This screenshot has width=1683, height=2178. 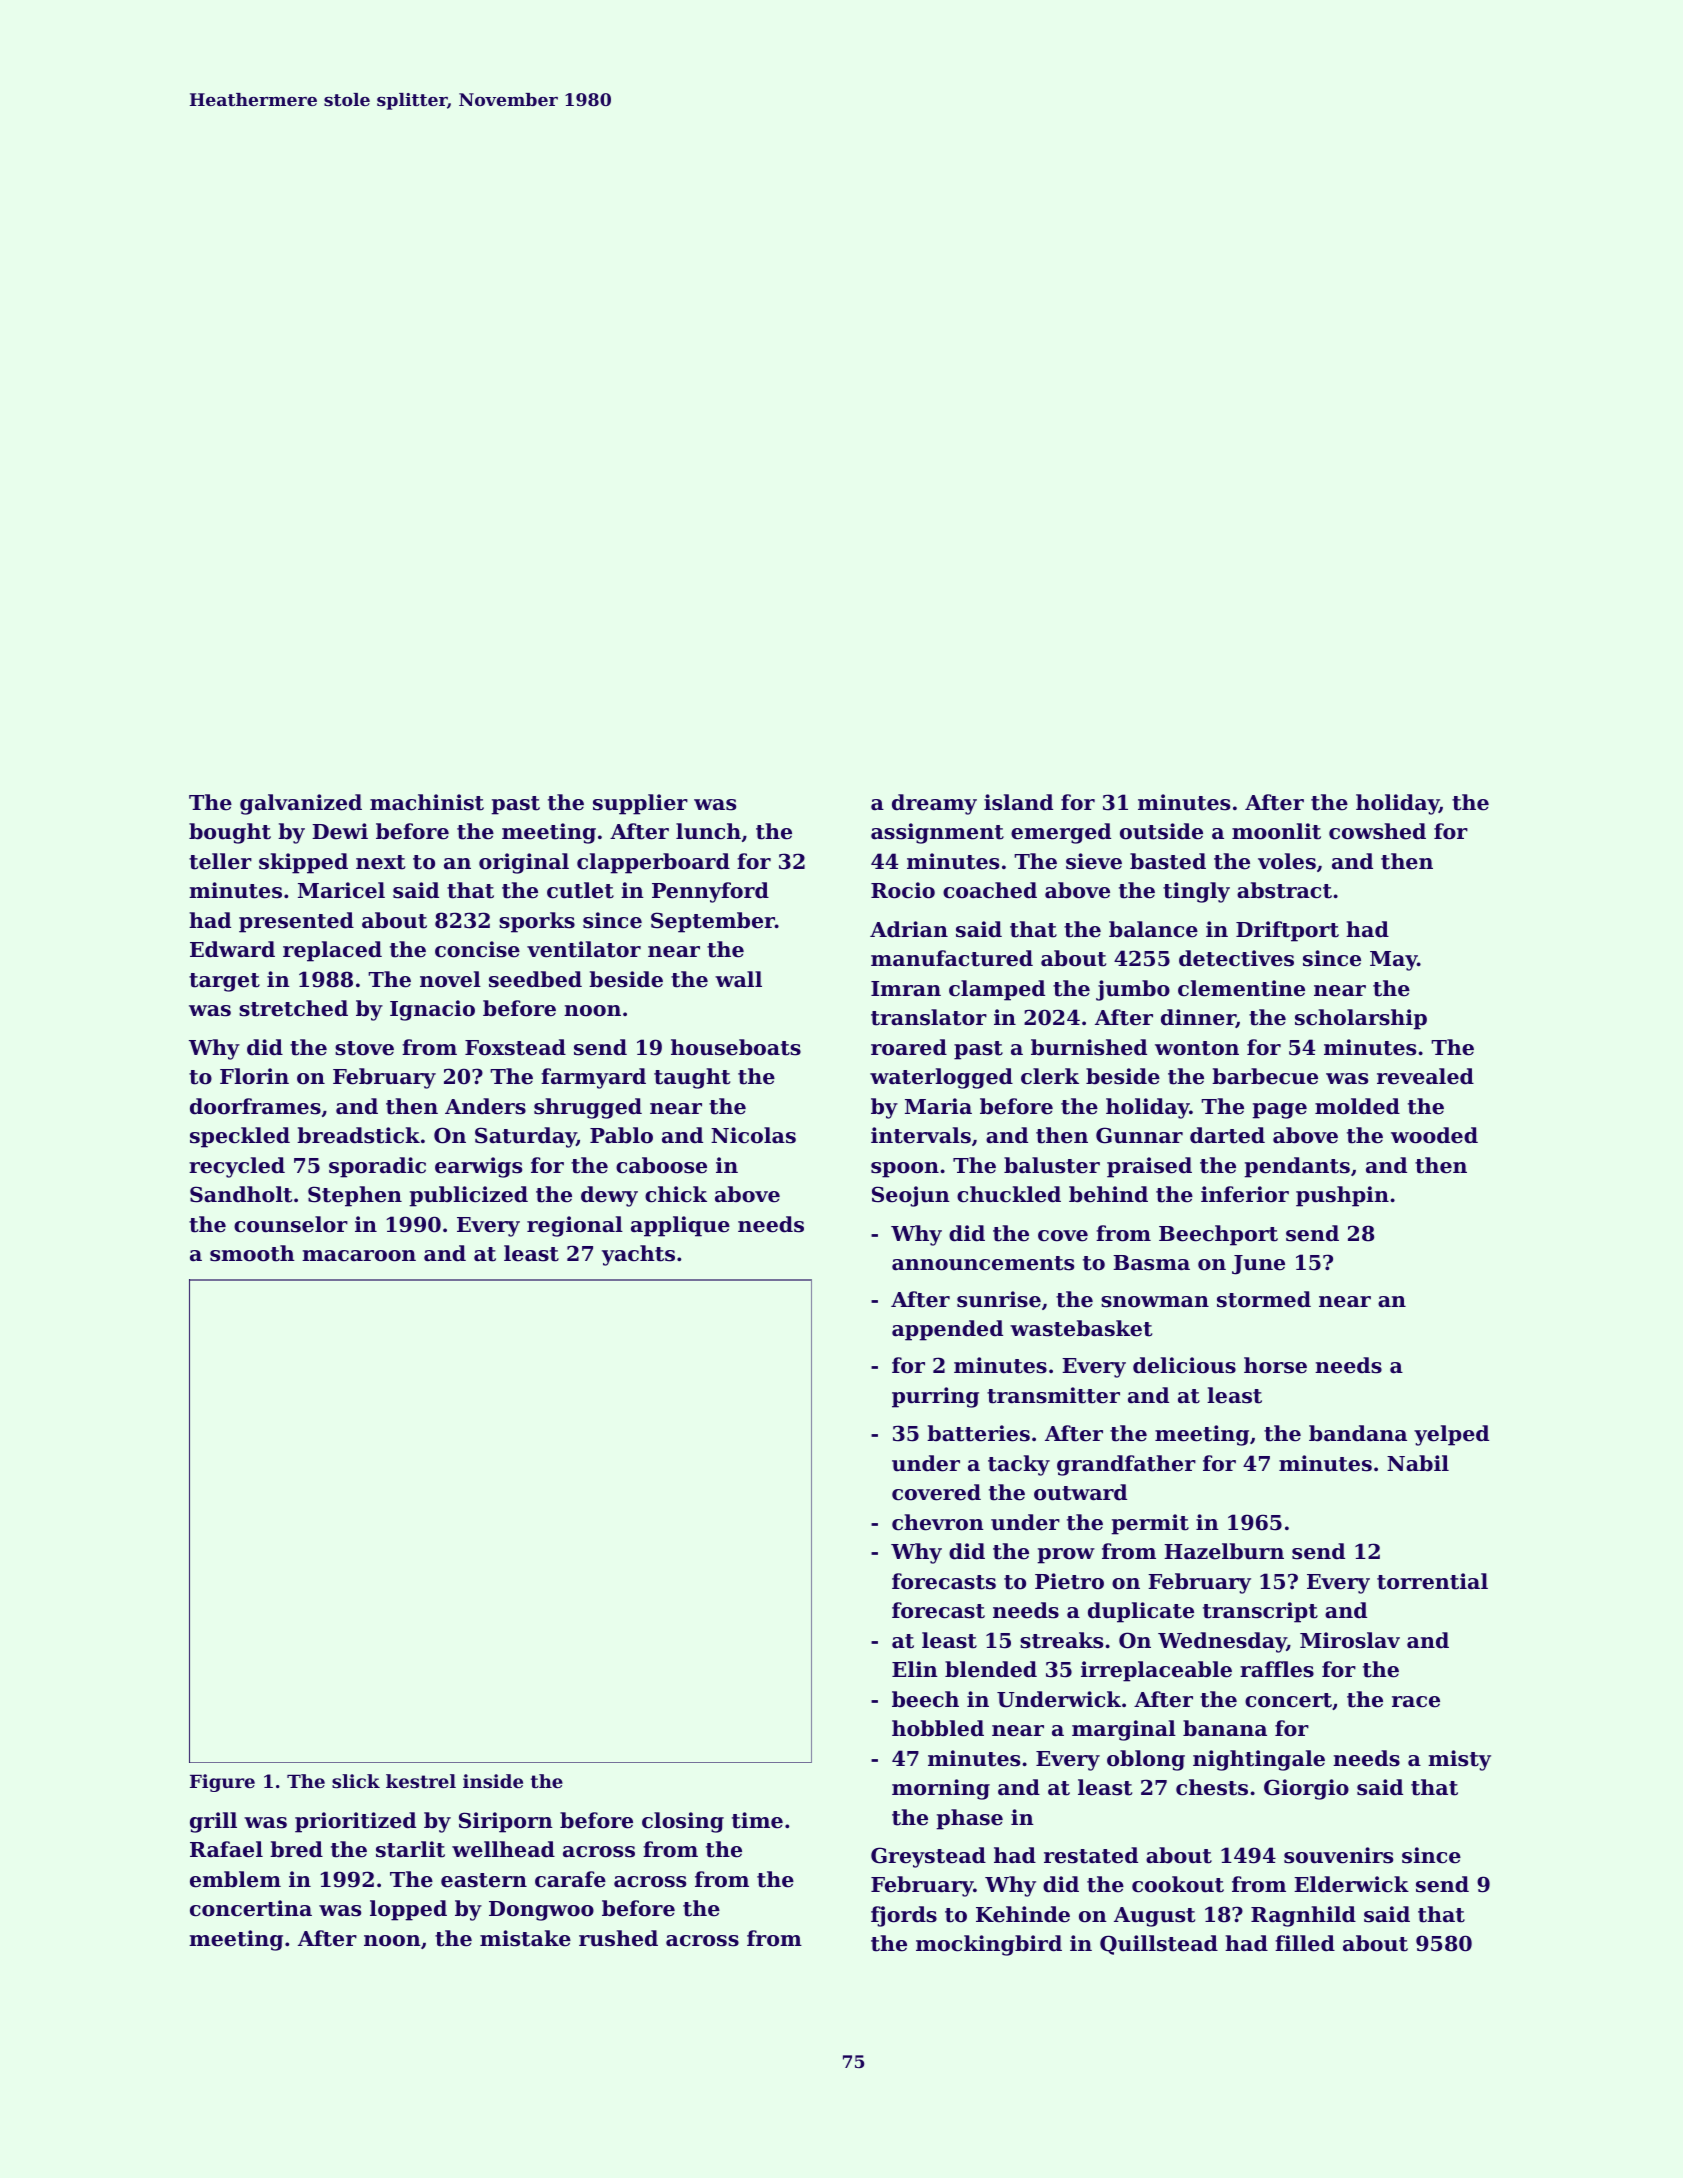 I want to click on macaroon, so click(x=359, y=1256).
